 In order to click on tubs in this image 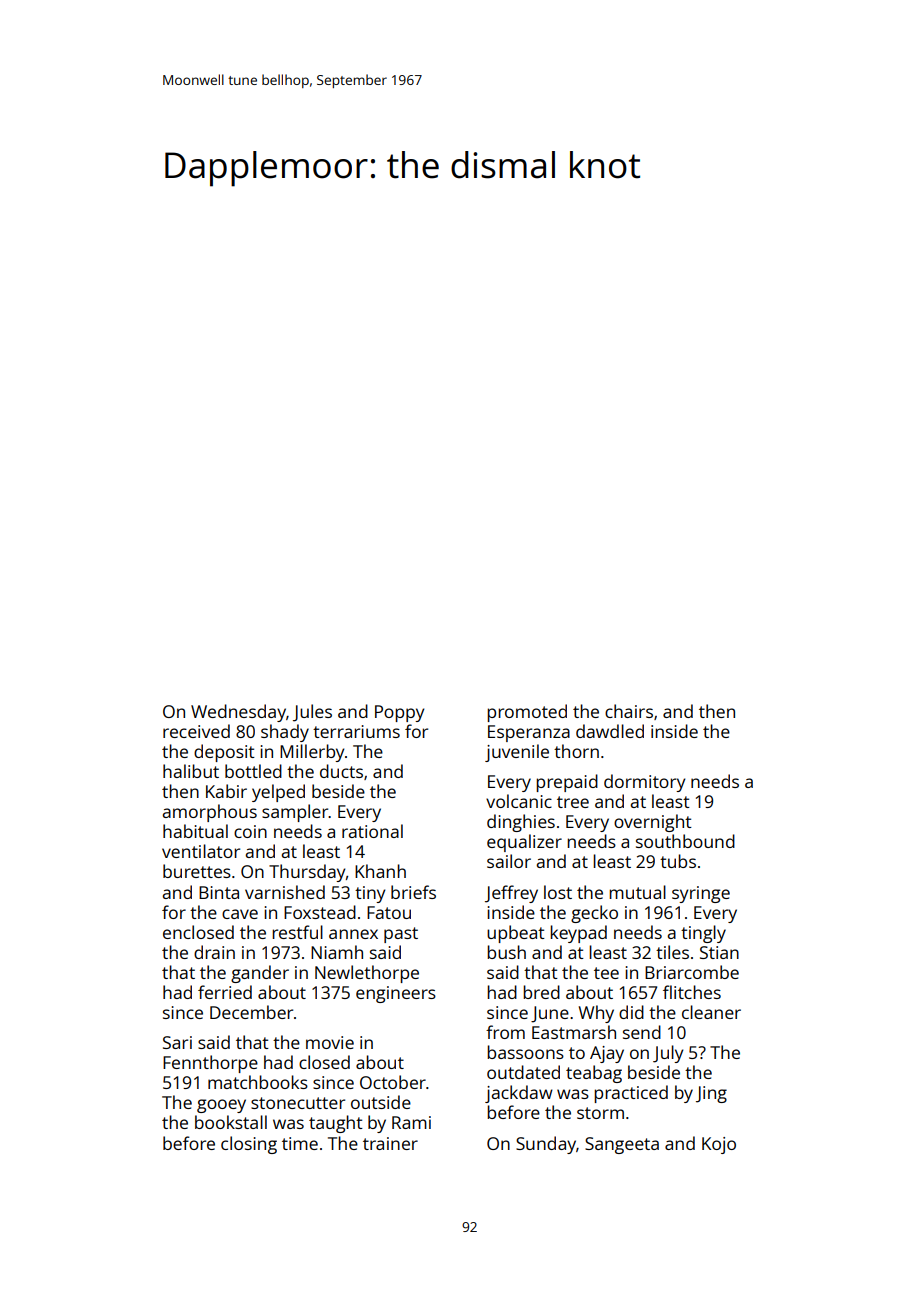, I will do `click(678, 861)`.
